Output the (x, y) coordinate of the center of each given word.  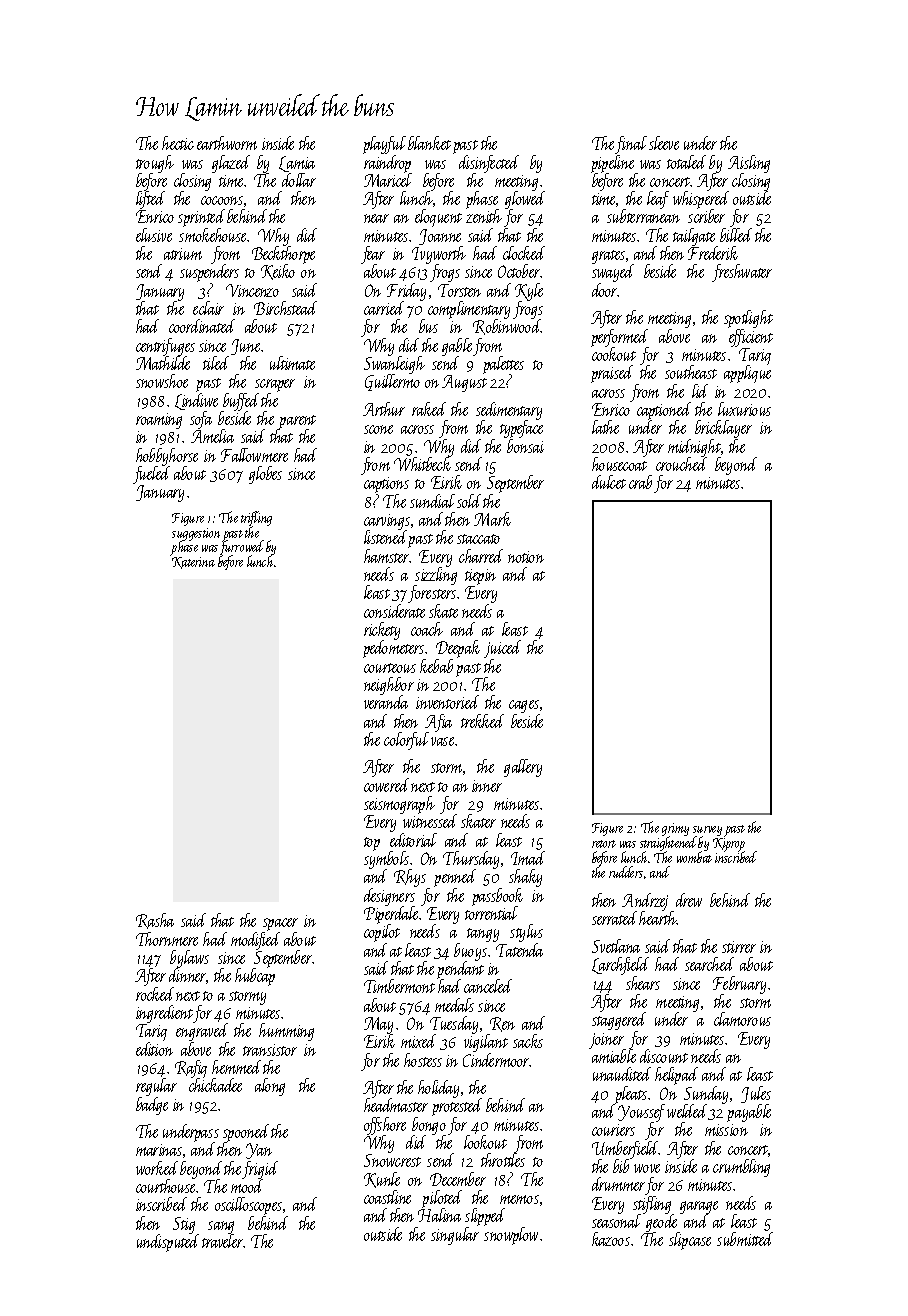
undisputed (168, 1243)
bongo (429, 1126)
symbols (386, 860)
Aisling (749, 164)
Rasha (155, 921)
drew (689, 900)
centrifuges (165, 347)
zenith (484, 216)
